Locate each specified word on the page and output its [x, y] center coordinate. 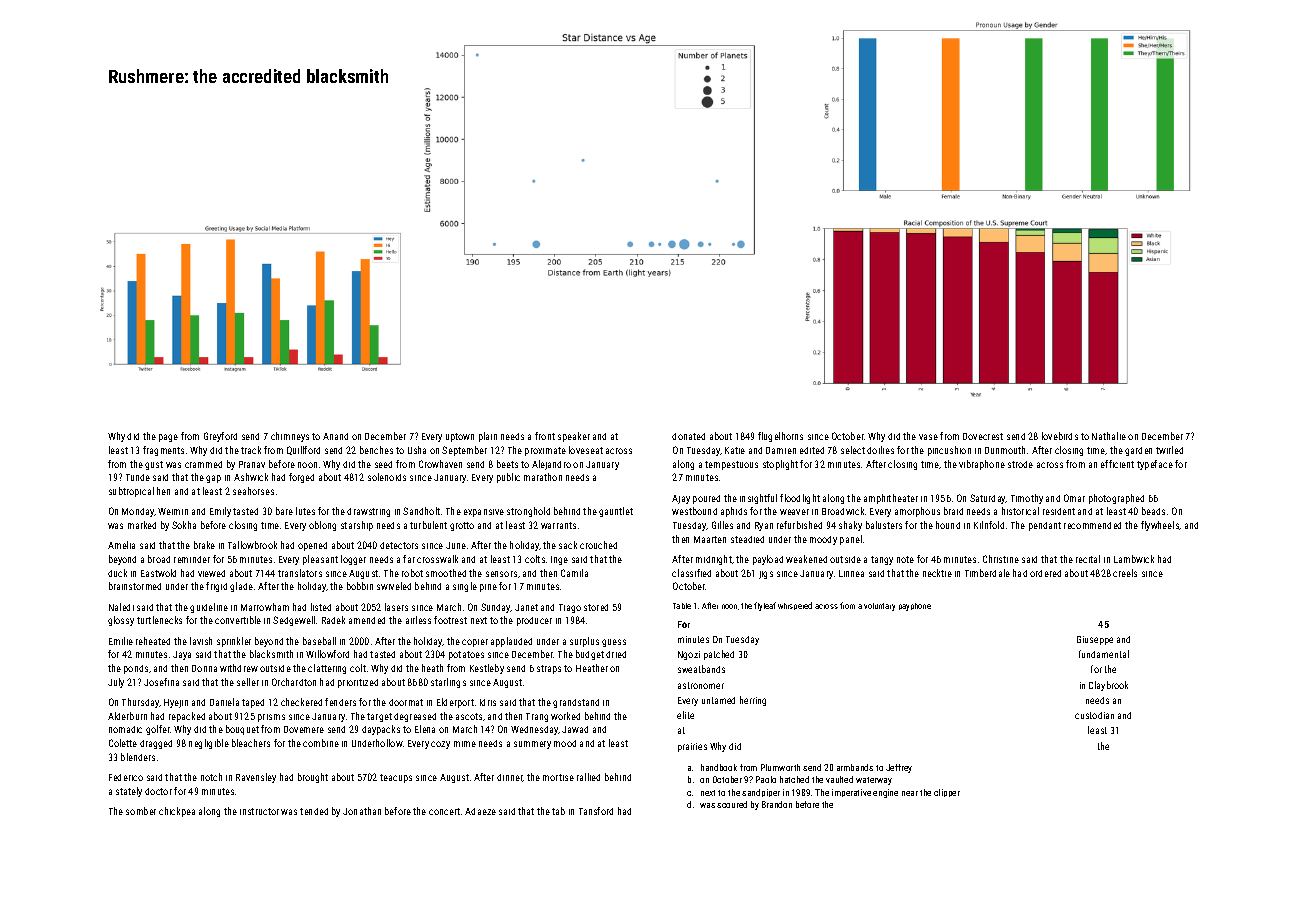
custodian [1094, 715]
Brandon [777, 804]
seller [248, 682]
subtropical [131, 492]
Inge [559, 560]
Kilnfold [989, 525]
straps [549, 669]
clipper [947, 793]
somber [141, 811]
